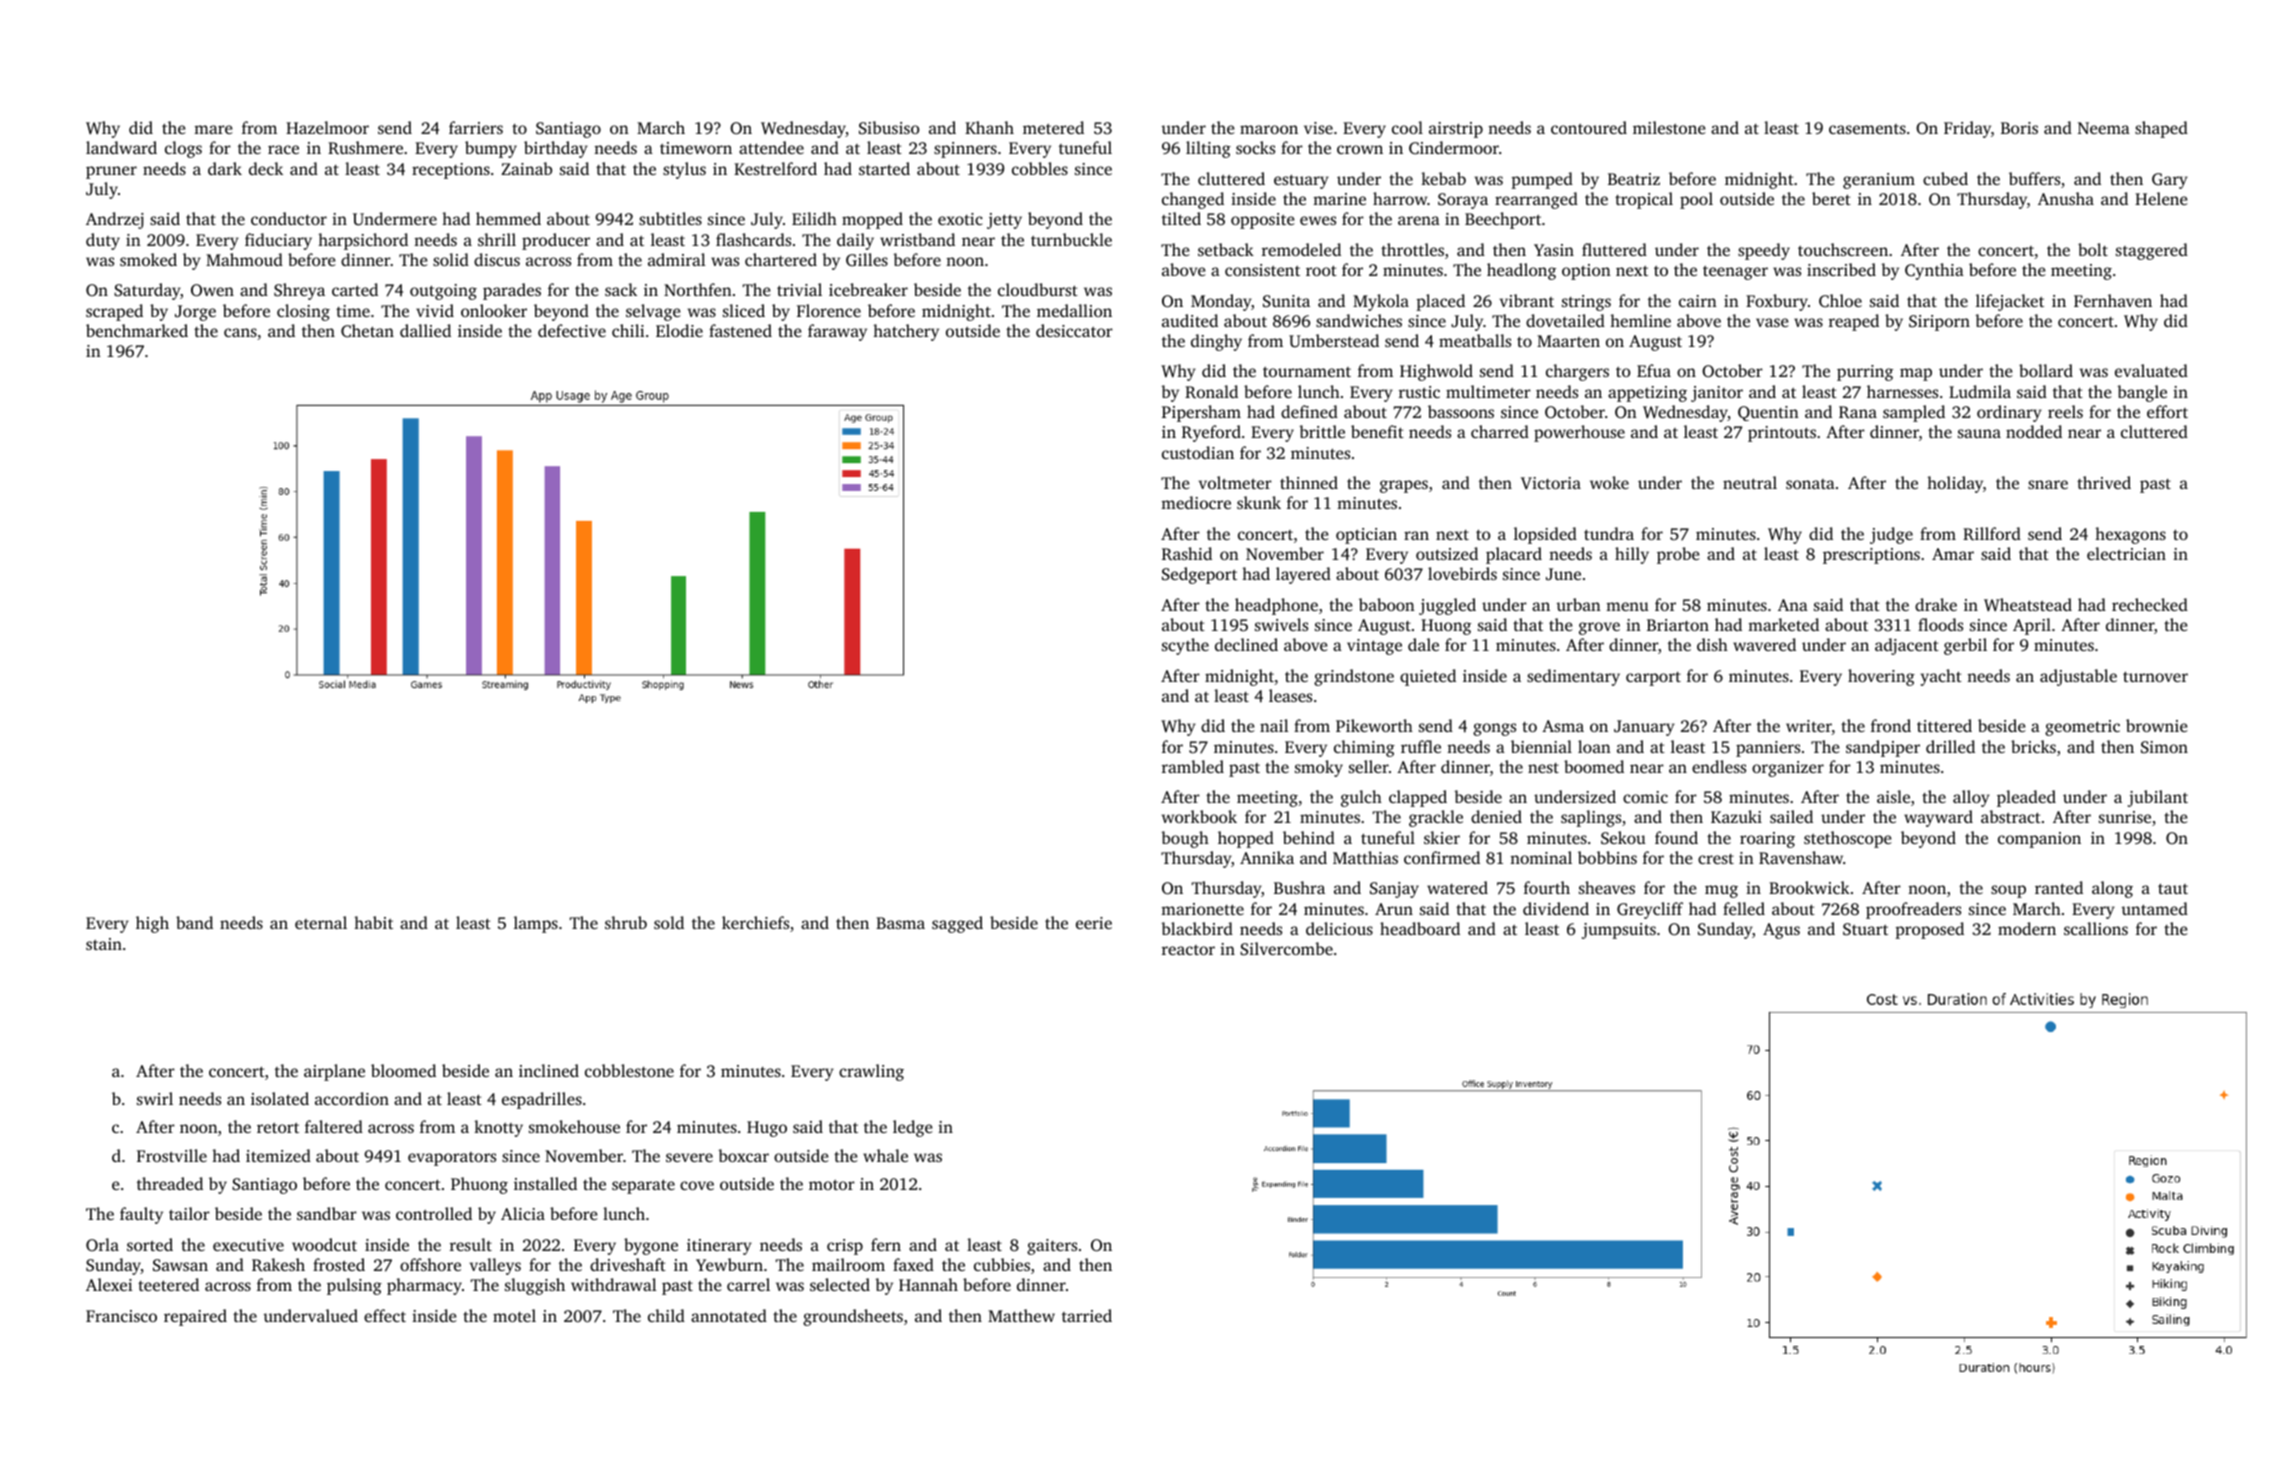 The image size is (2274, 1471). What do you see at coordinates (321, 922) in the page?
I see `eternal` at bounding box center [321, 922].
